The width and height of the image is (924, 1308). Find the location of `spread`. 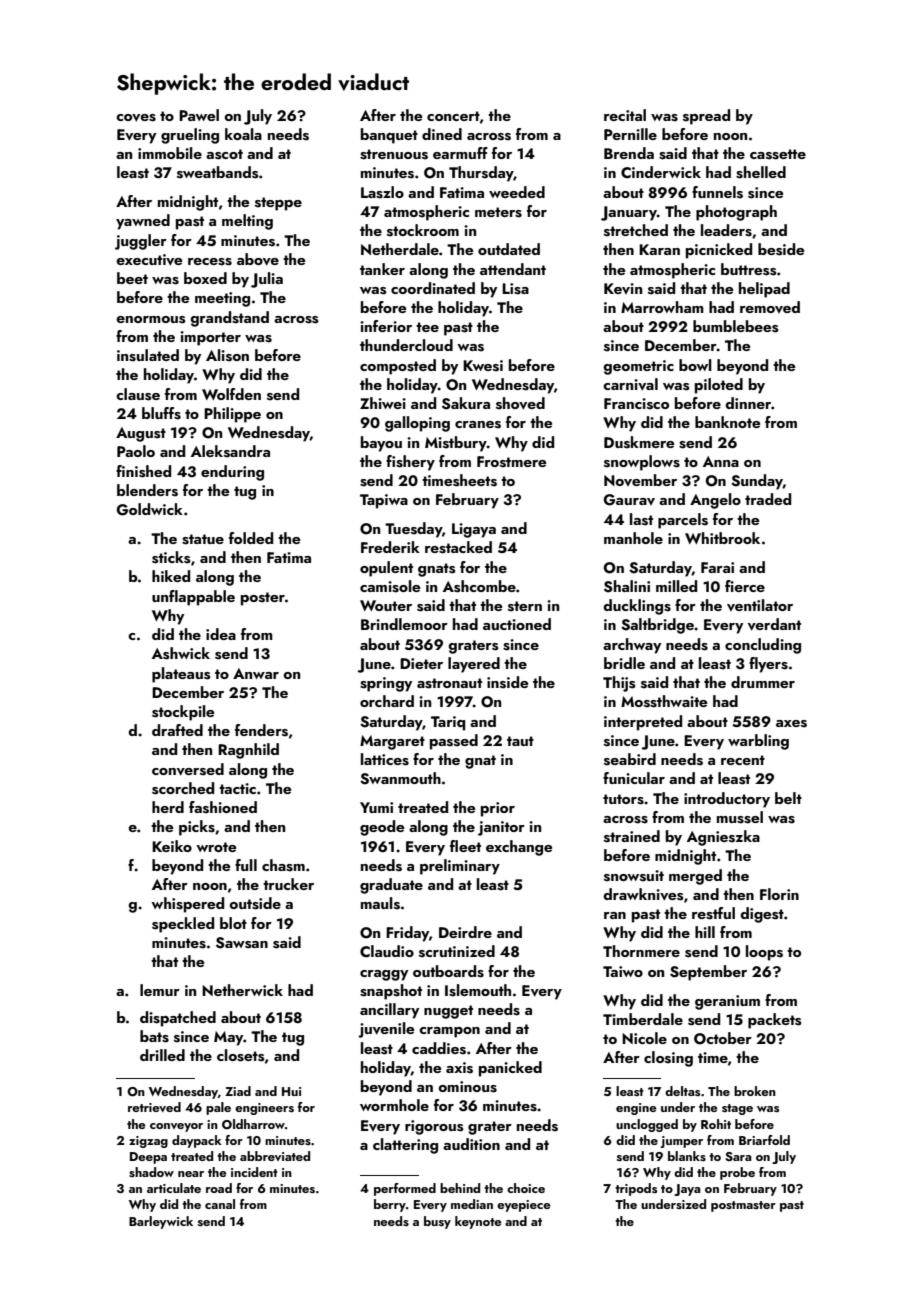

spread is located at coordinates (706, 117).
